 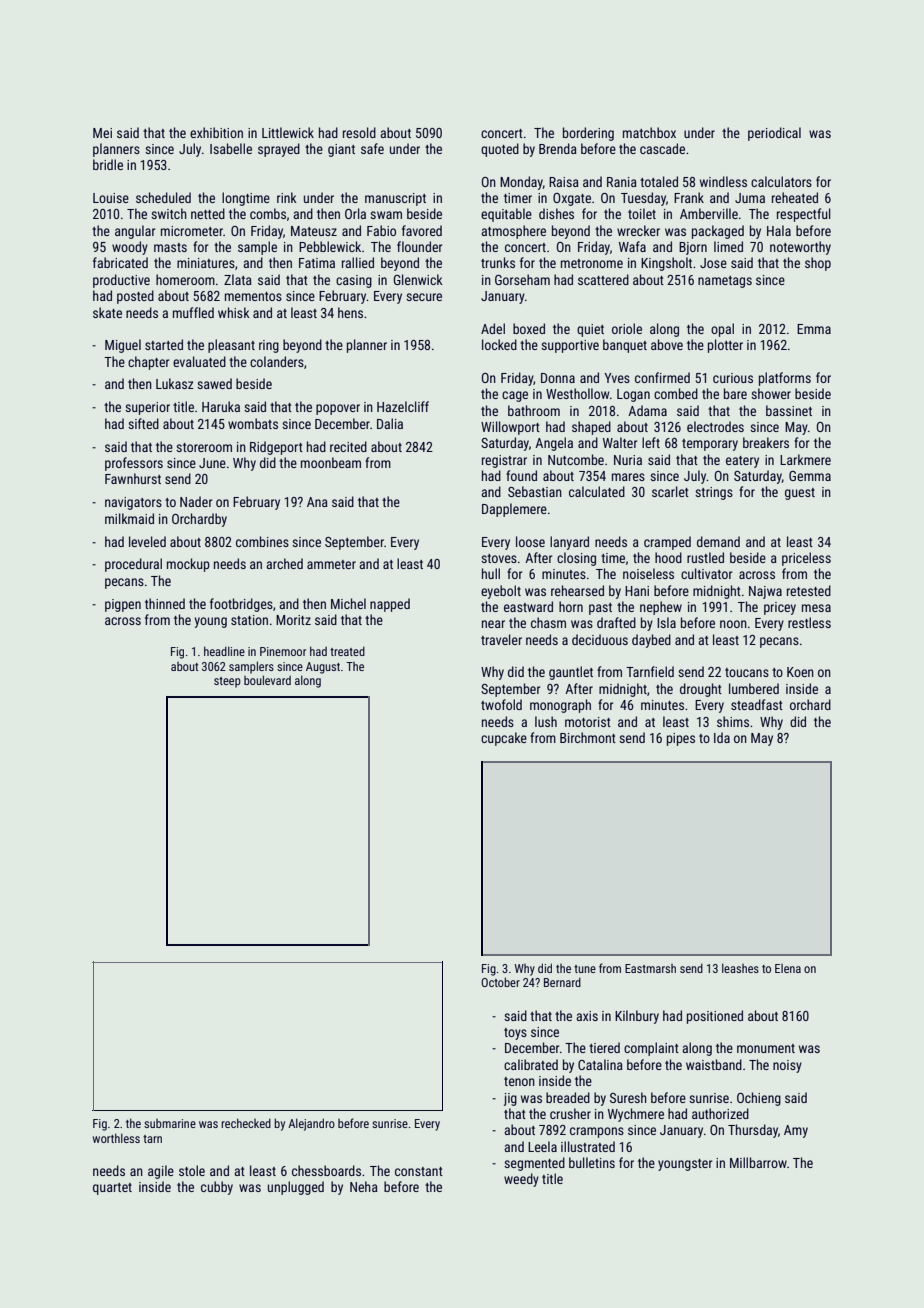 I want to click on thinned, so click(x=165, y=603).
